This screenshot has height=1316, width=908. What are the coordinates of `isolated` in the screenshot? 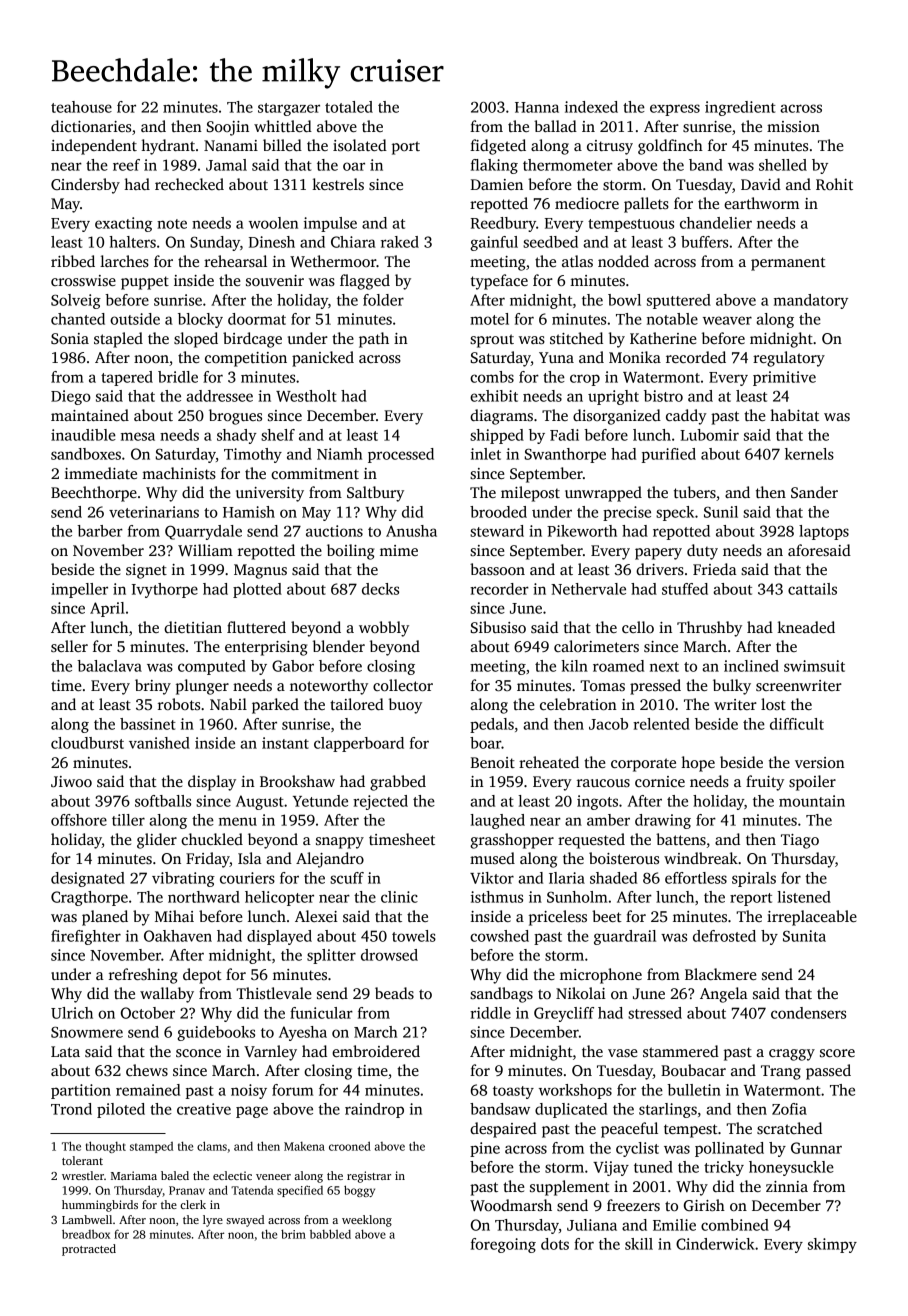 It's located at (360, 145).
